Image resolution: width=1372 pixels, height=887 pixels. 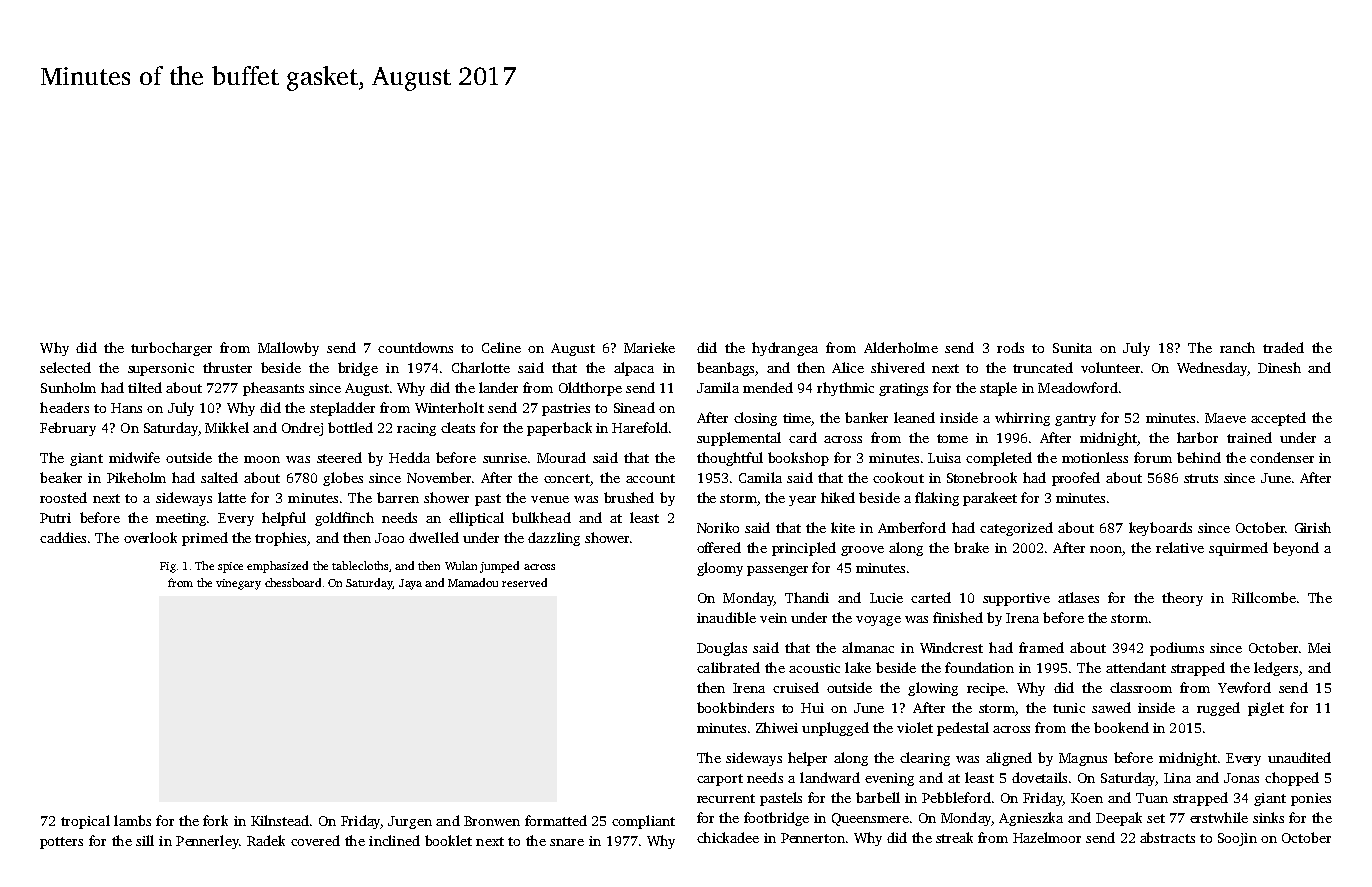 What do you see at coordinates (730, 459) in the page?
I see `thoughtful` at bounding box center [730, 459].
